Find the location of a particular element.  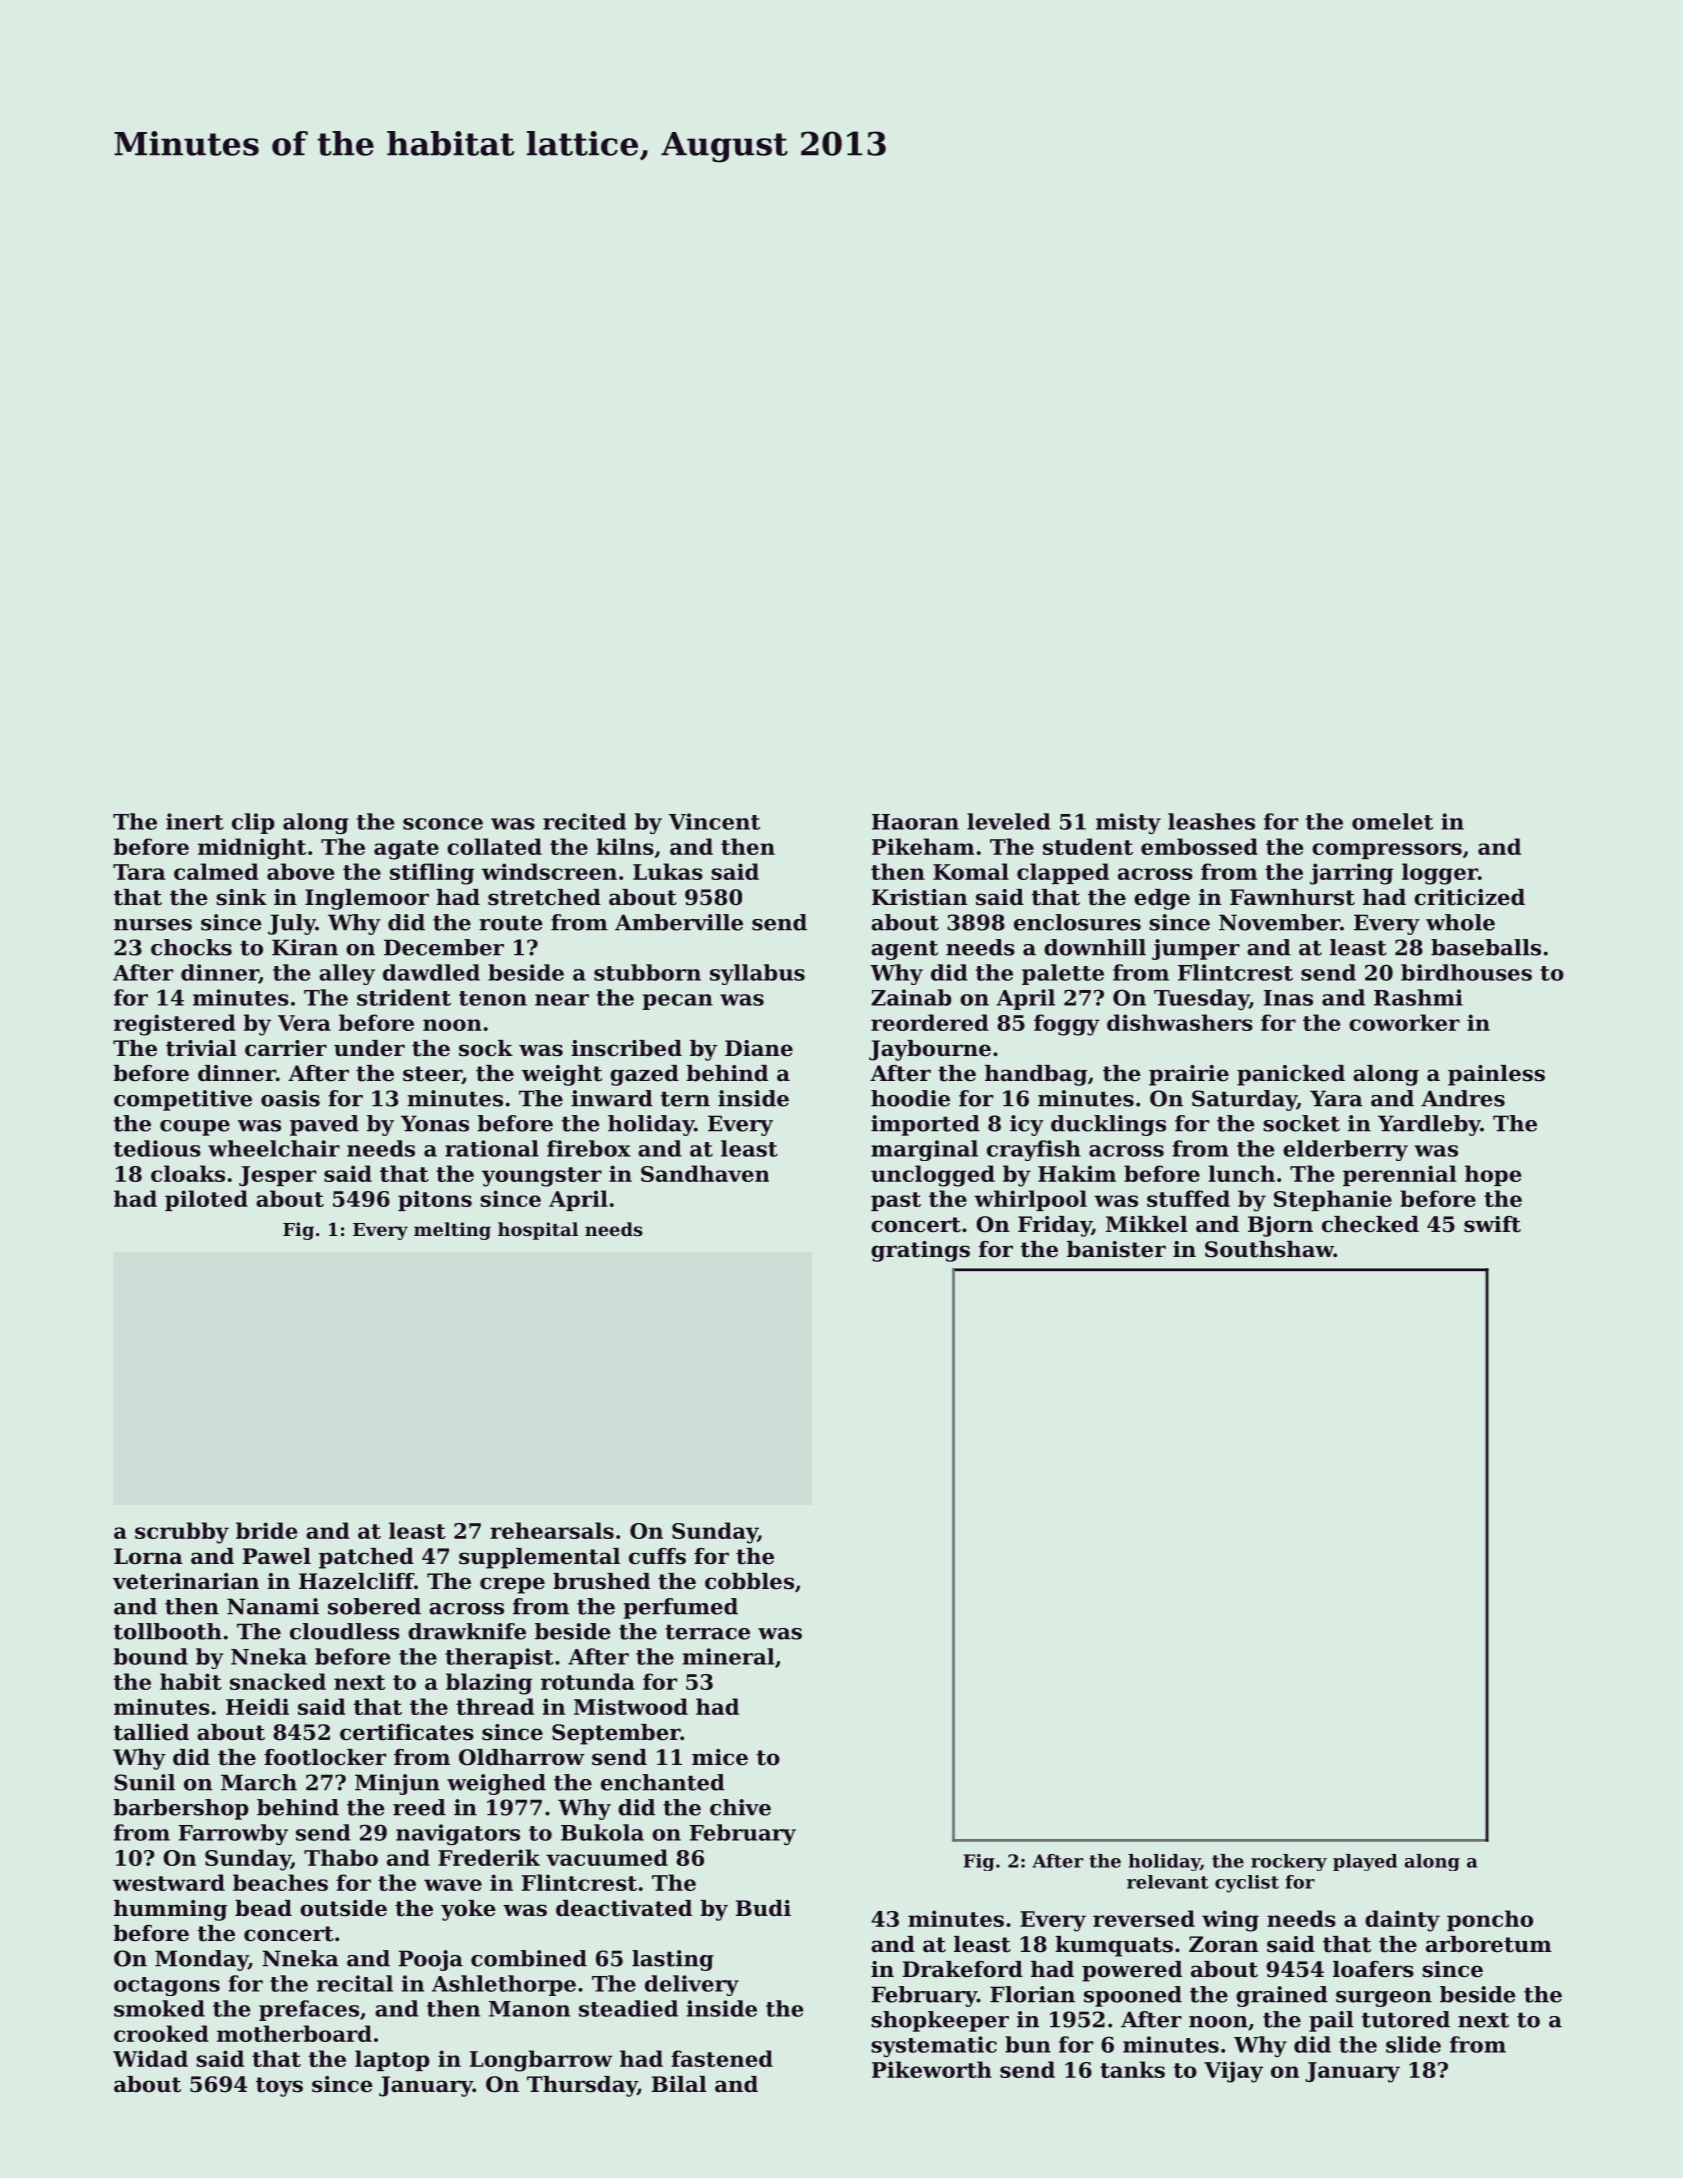

cyclist is located at coordinates (1247, 1884).
